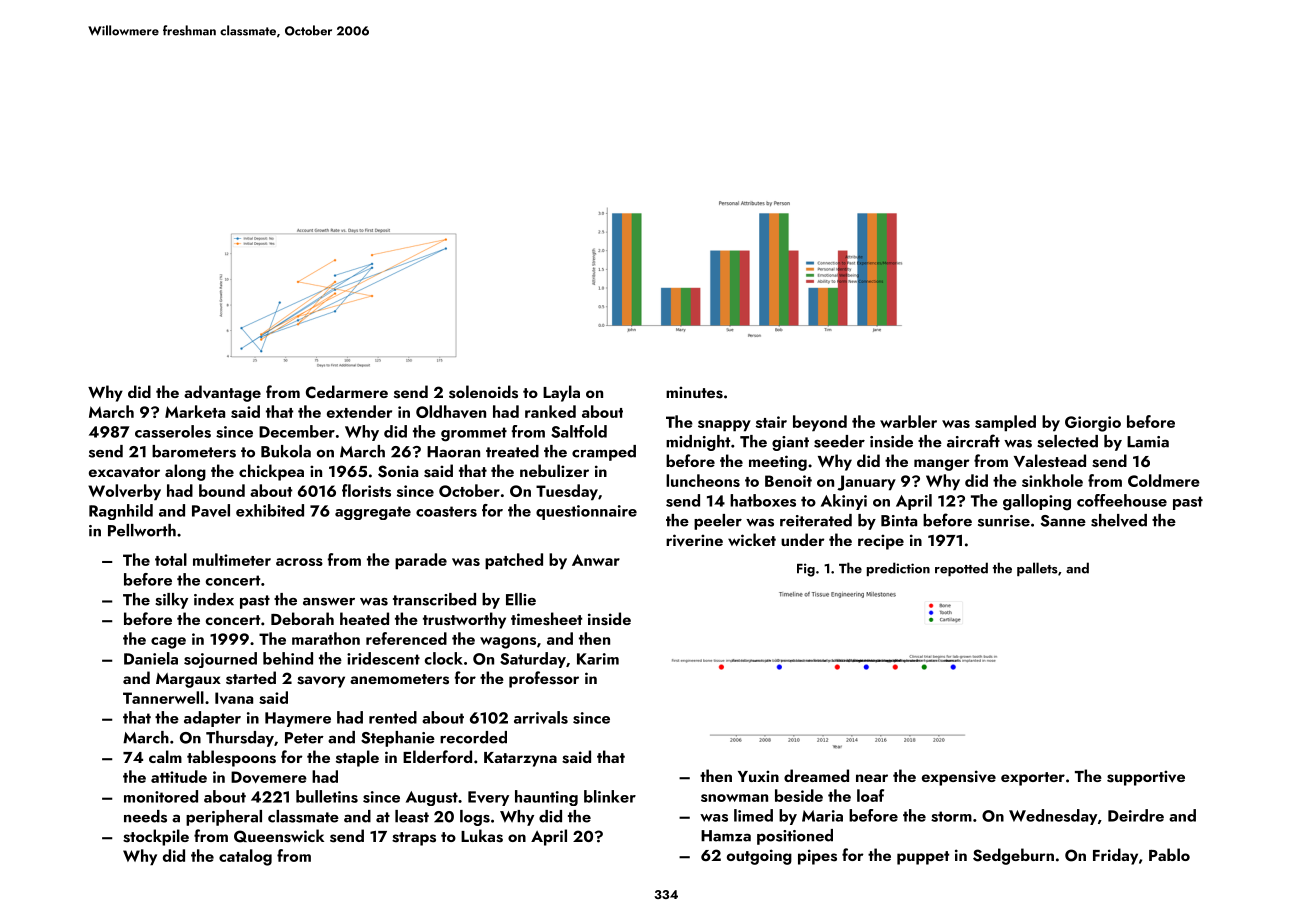 This page has height=924, width=1308. I want to click on Ivana, so click(234, 698).
